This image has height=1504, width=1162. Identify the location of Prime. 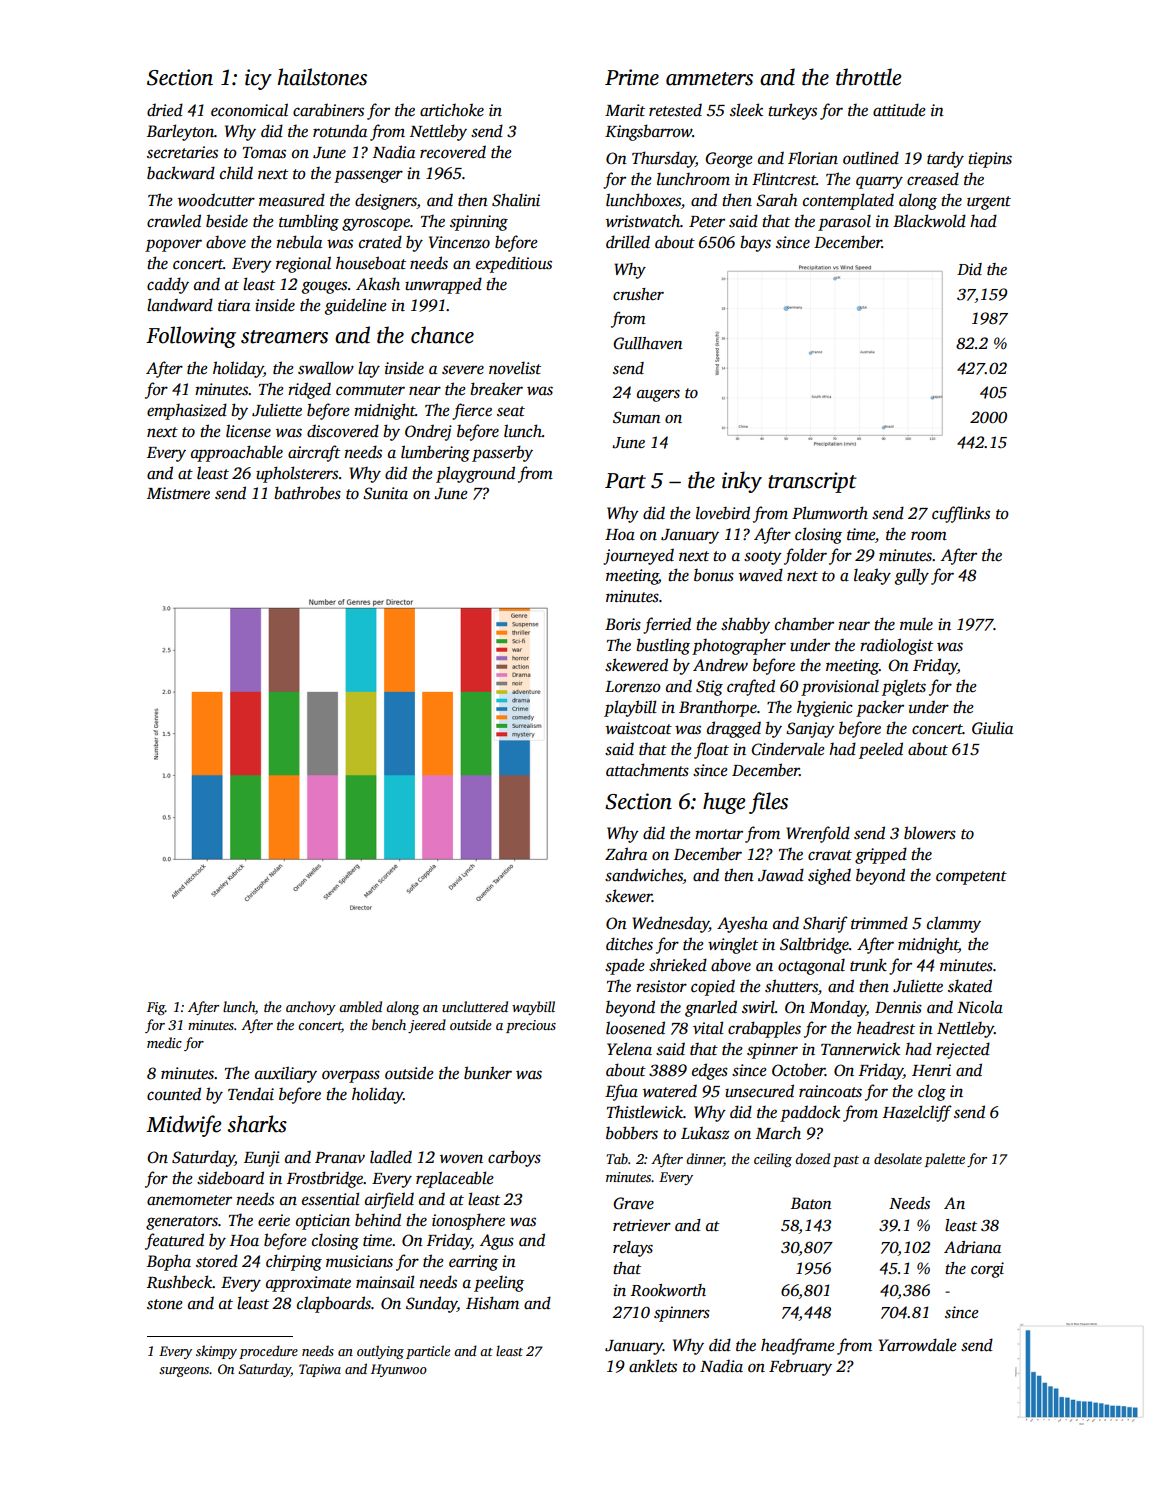
(632, 77).
